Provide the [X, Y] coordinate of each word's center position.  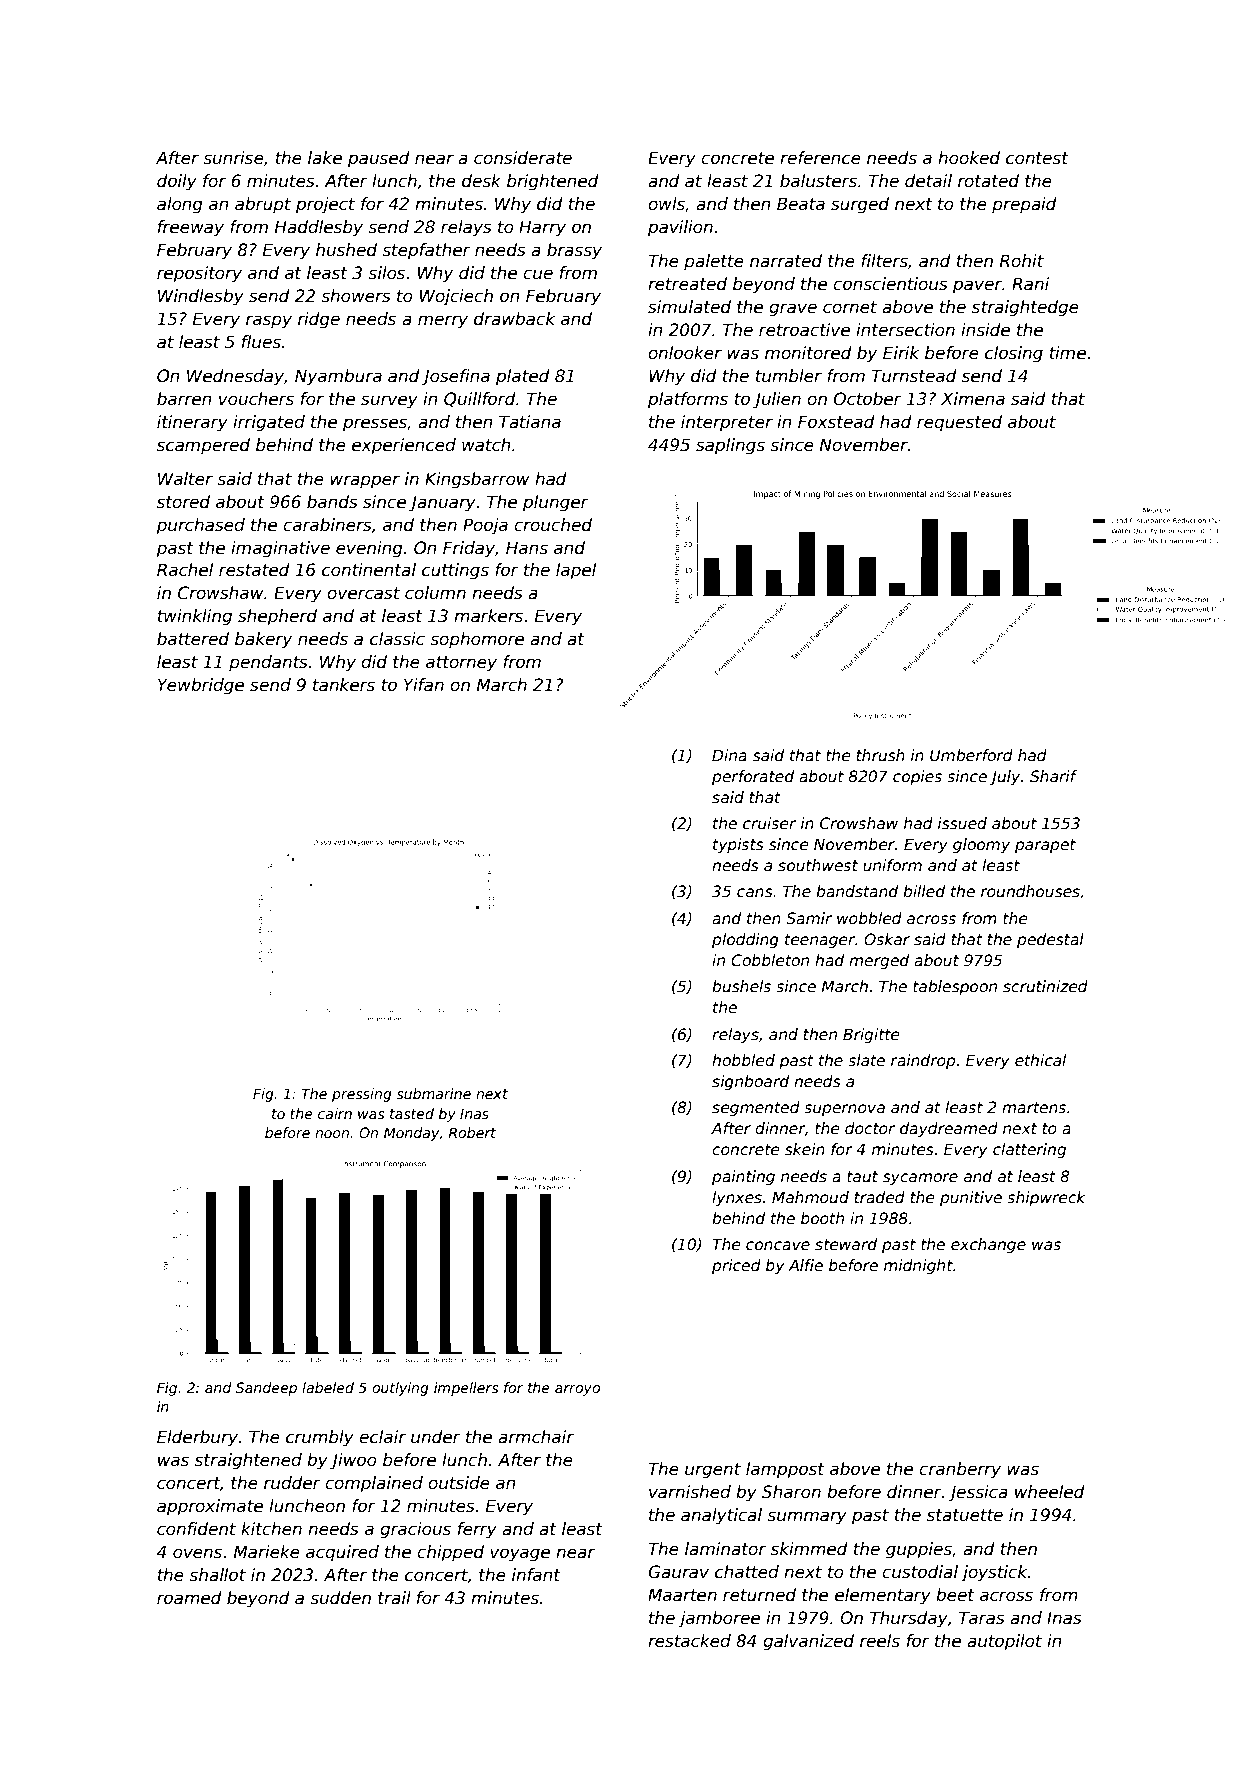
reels [880, 1641]
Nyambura [338, 377]
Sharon [791, 1492]
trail [394, 1598]
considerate [523, 158]
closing [1014, 354]
